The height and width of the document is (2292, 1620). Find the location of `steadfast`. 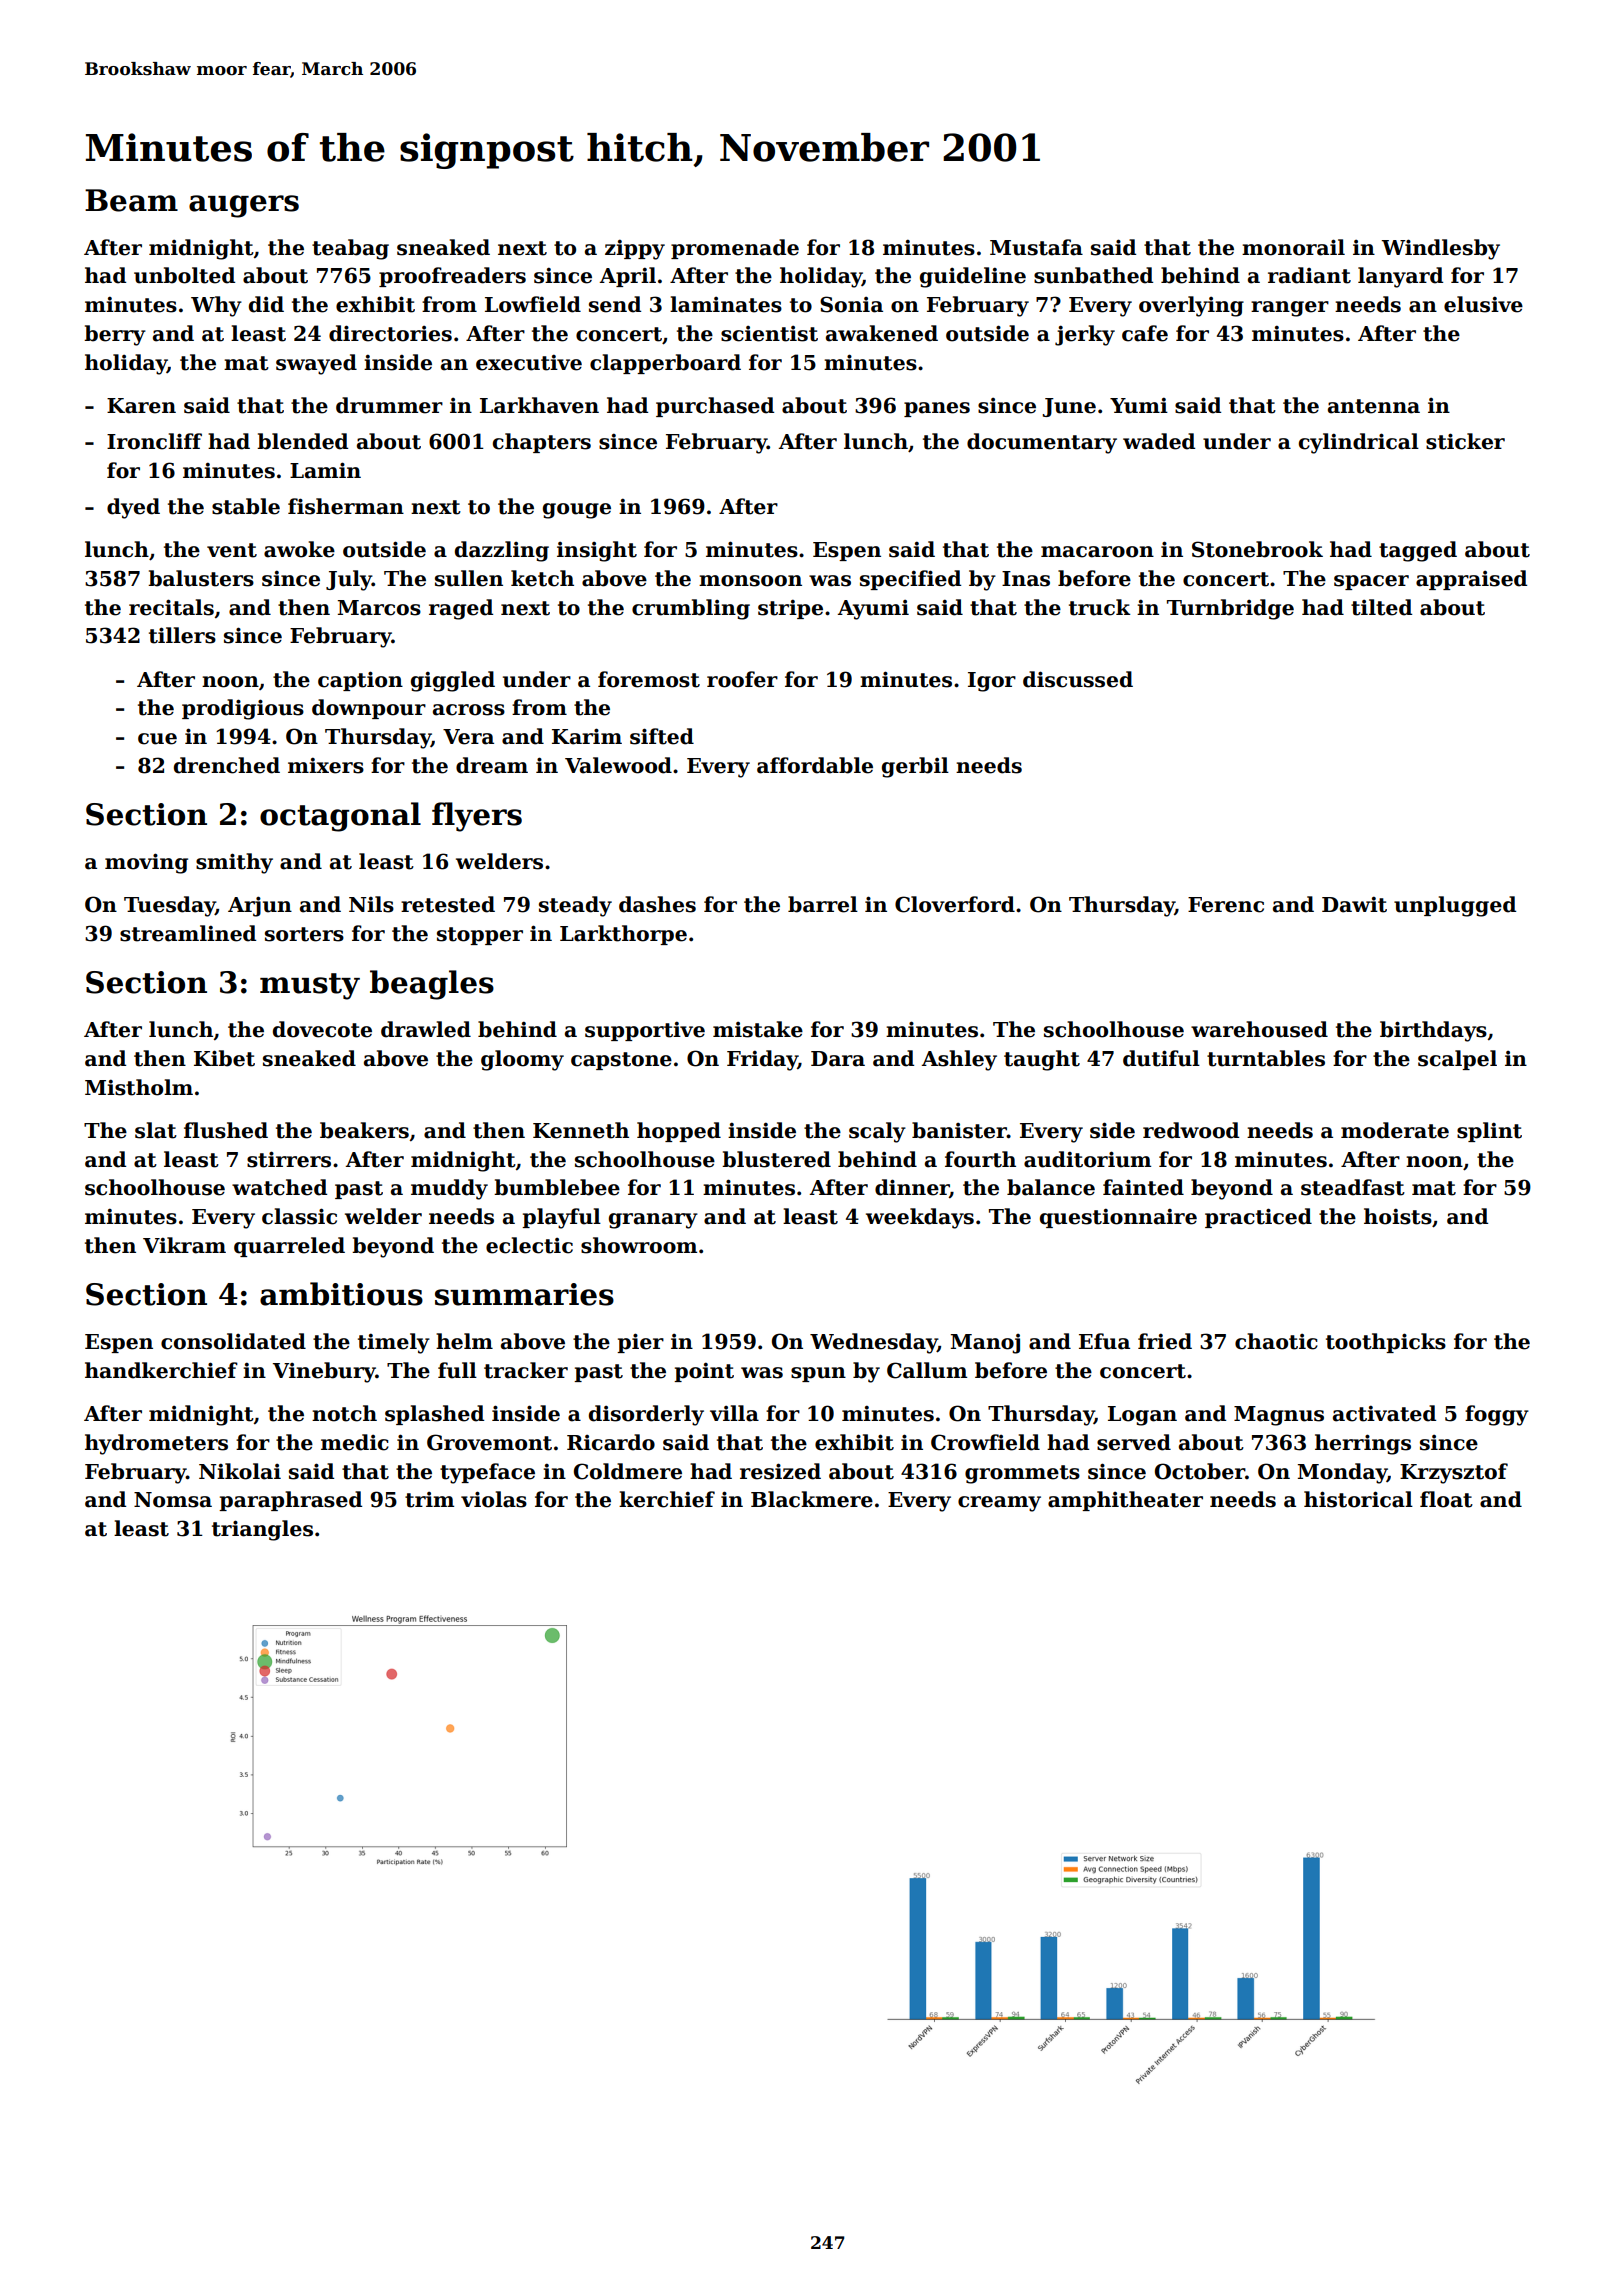

steadfast is located at coordinates (1353, 1187).
